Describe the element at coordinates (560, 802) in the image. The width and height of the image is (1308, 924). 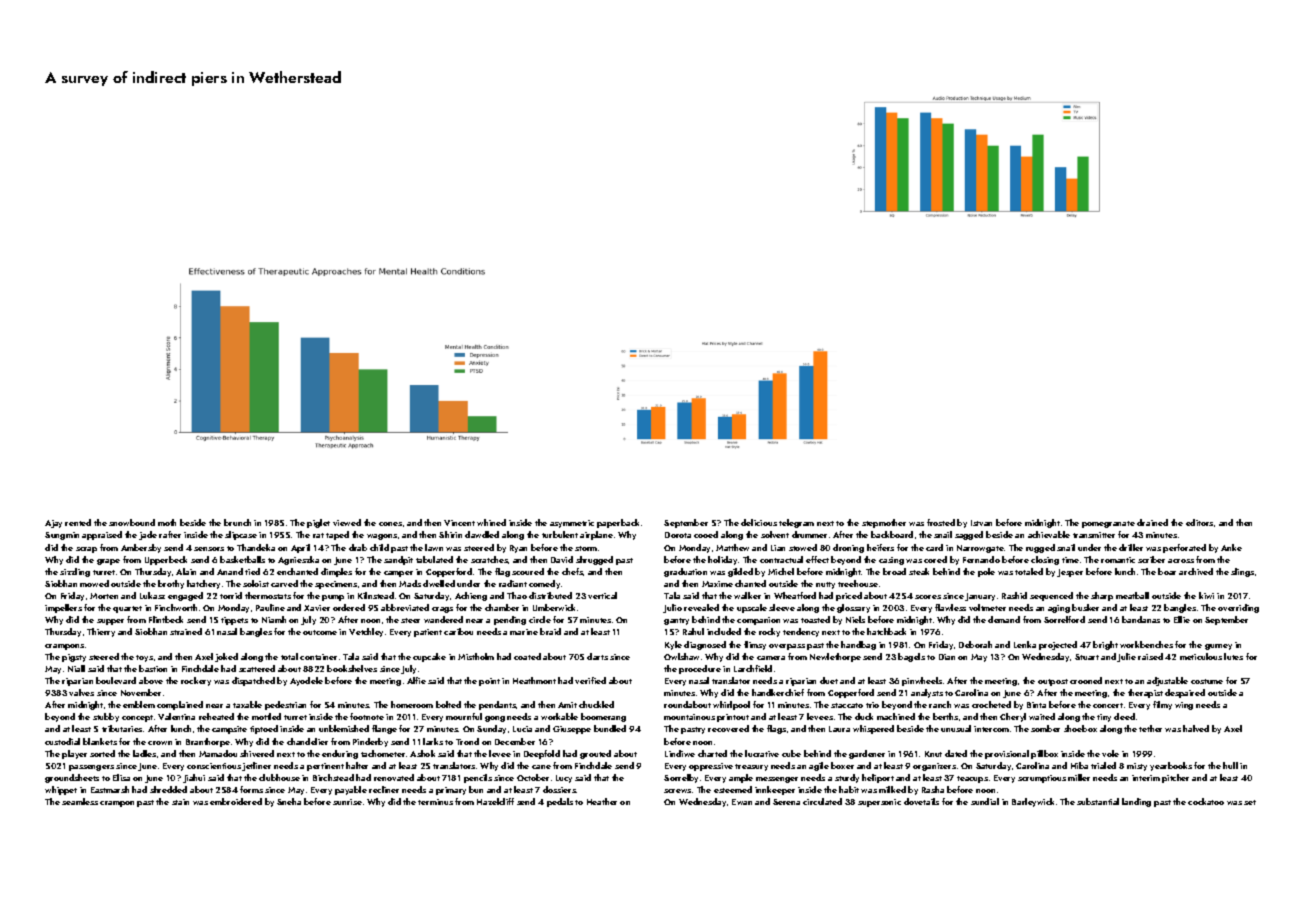
I see `pedals` at that location.
